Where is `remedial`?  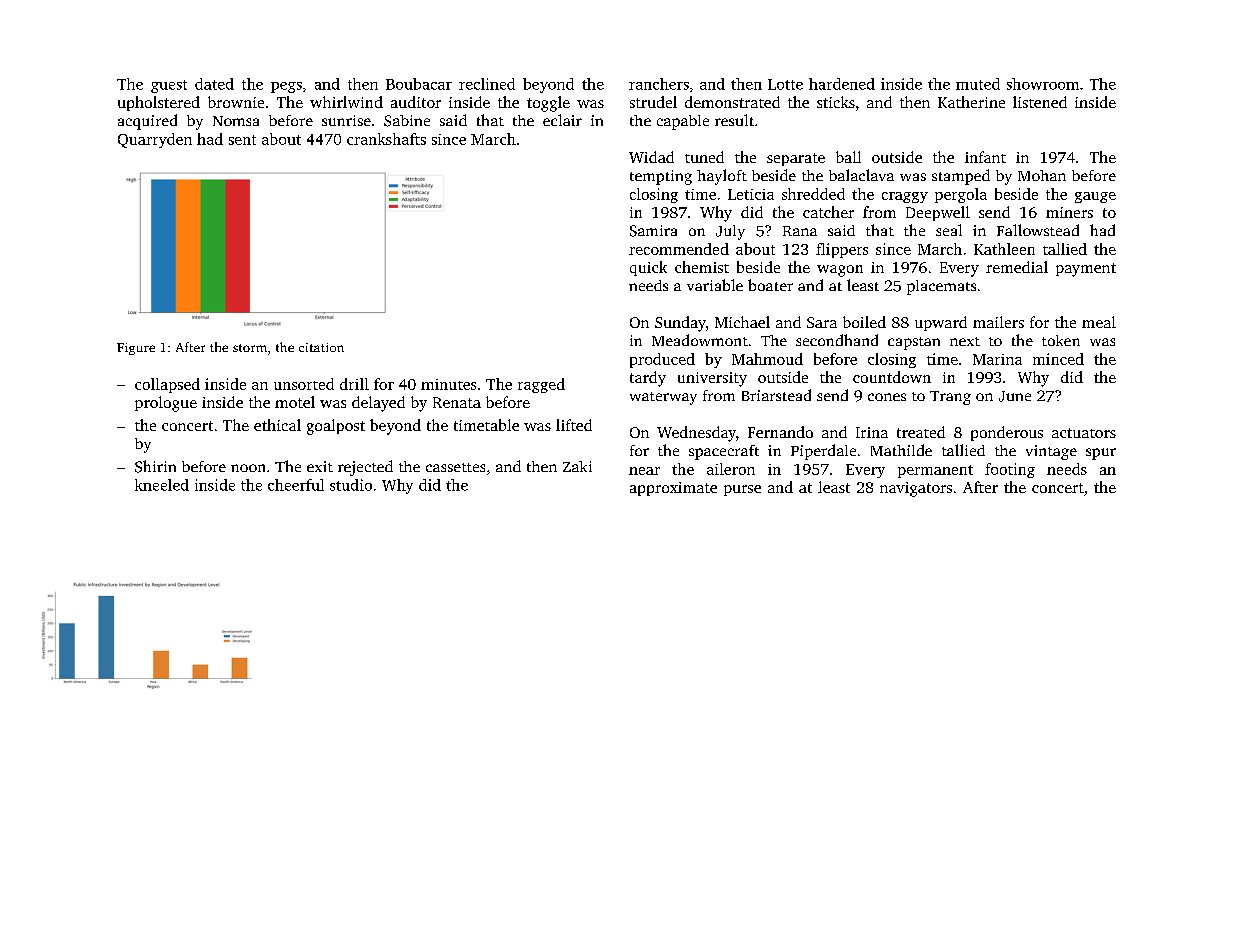
remedial is located at coordinates (1017, 267).
